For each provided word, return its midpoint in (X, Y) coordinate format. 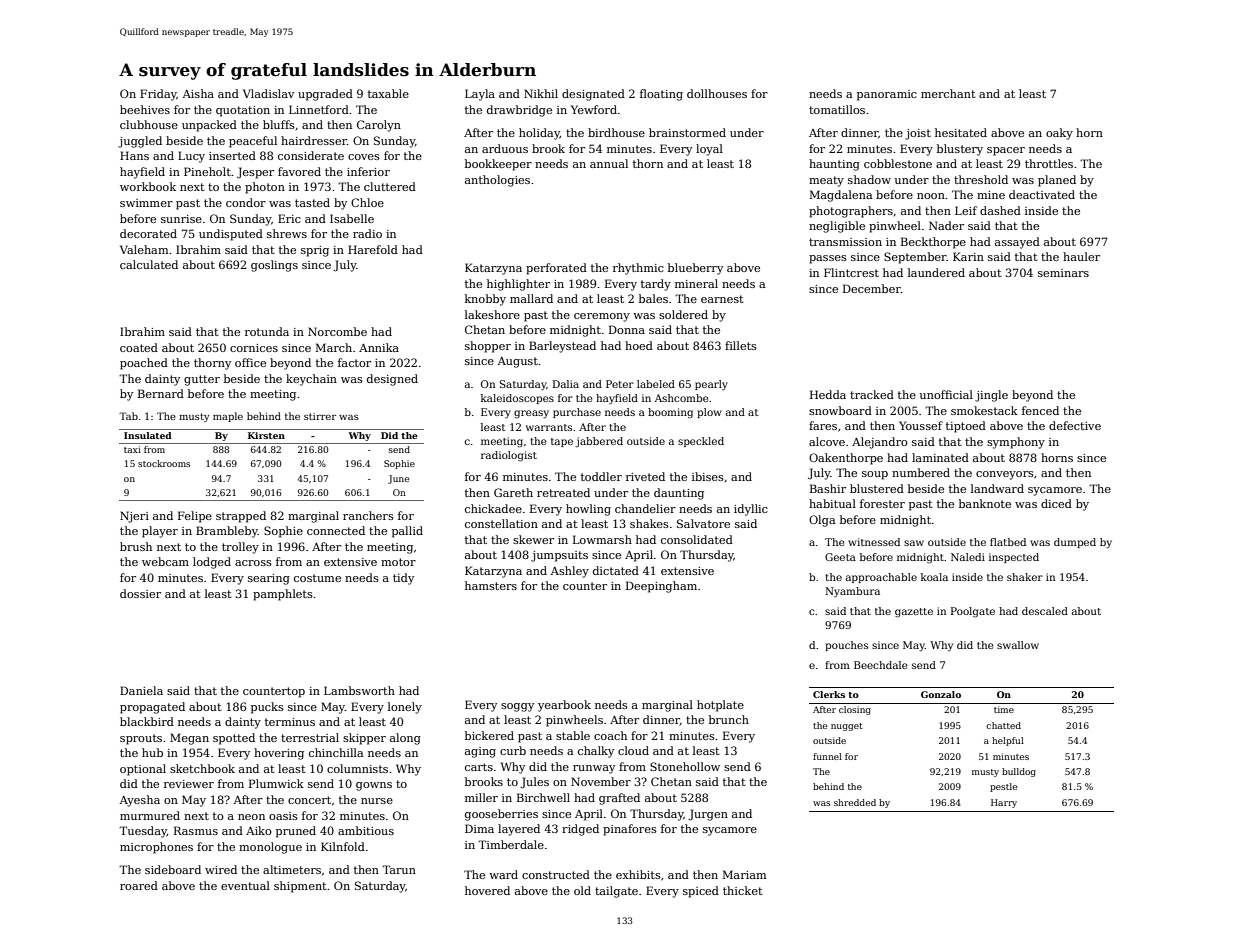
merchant (948, 93)
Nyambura (852, 592)
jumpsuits (559, 556)
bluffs (279, 124)
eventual (245, 885)
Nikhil (541, 93)
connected (336, 530)
